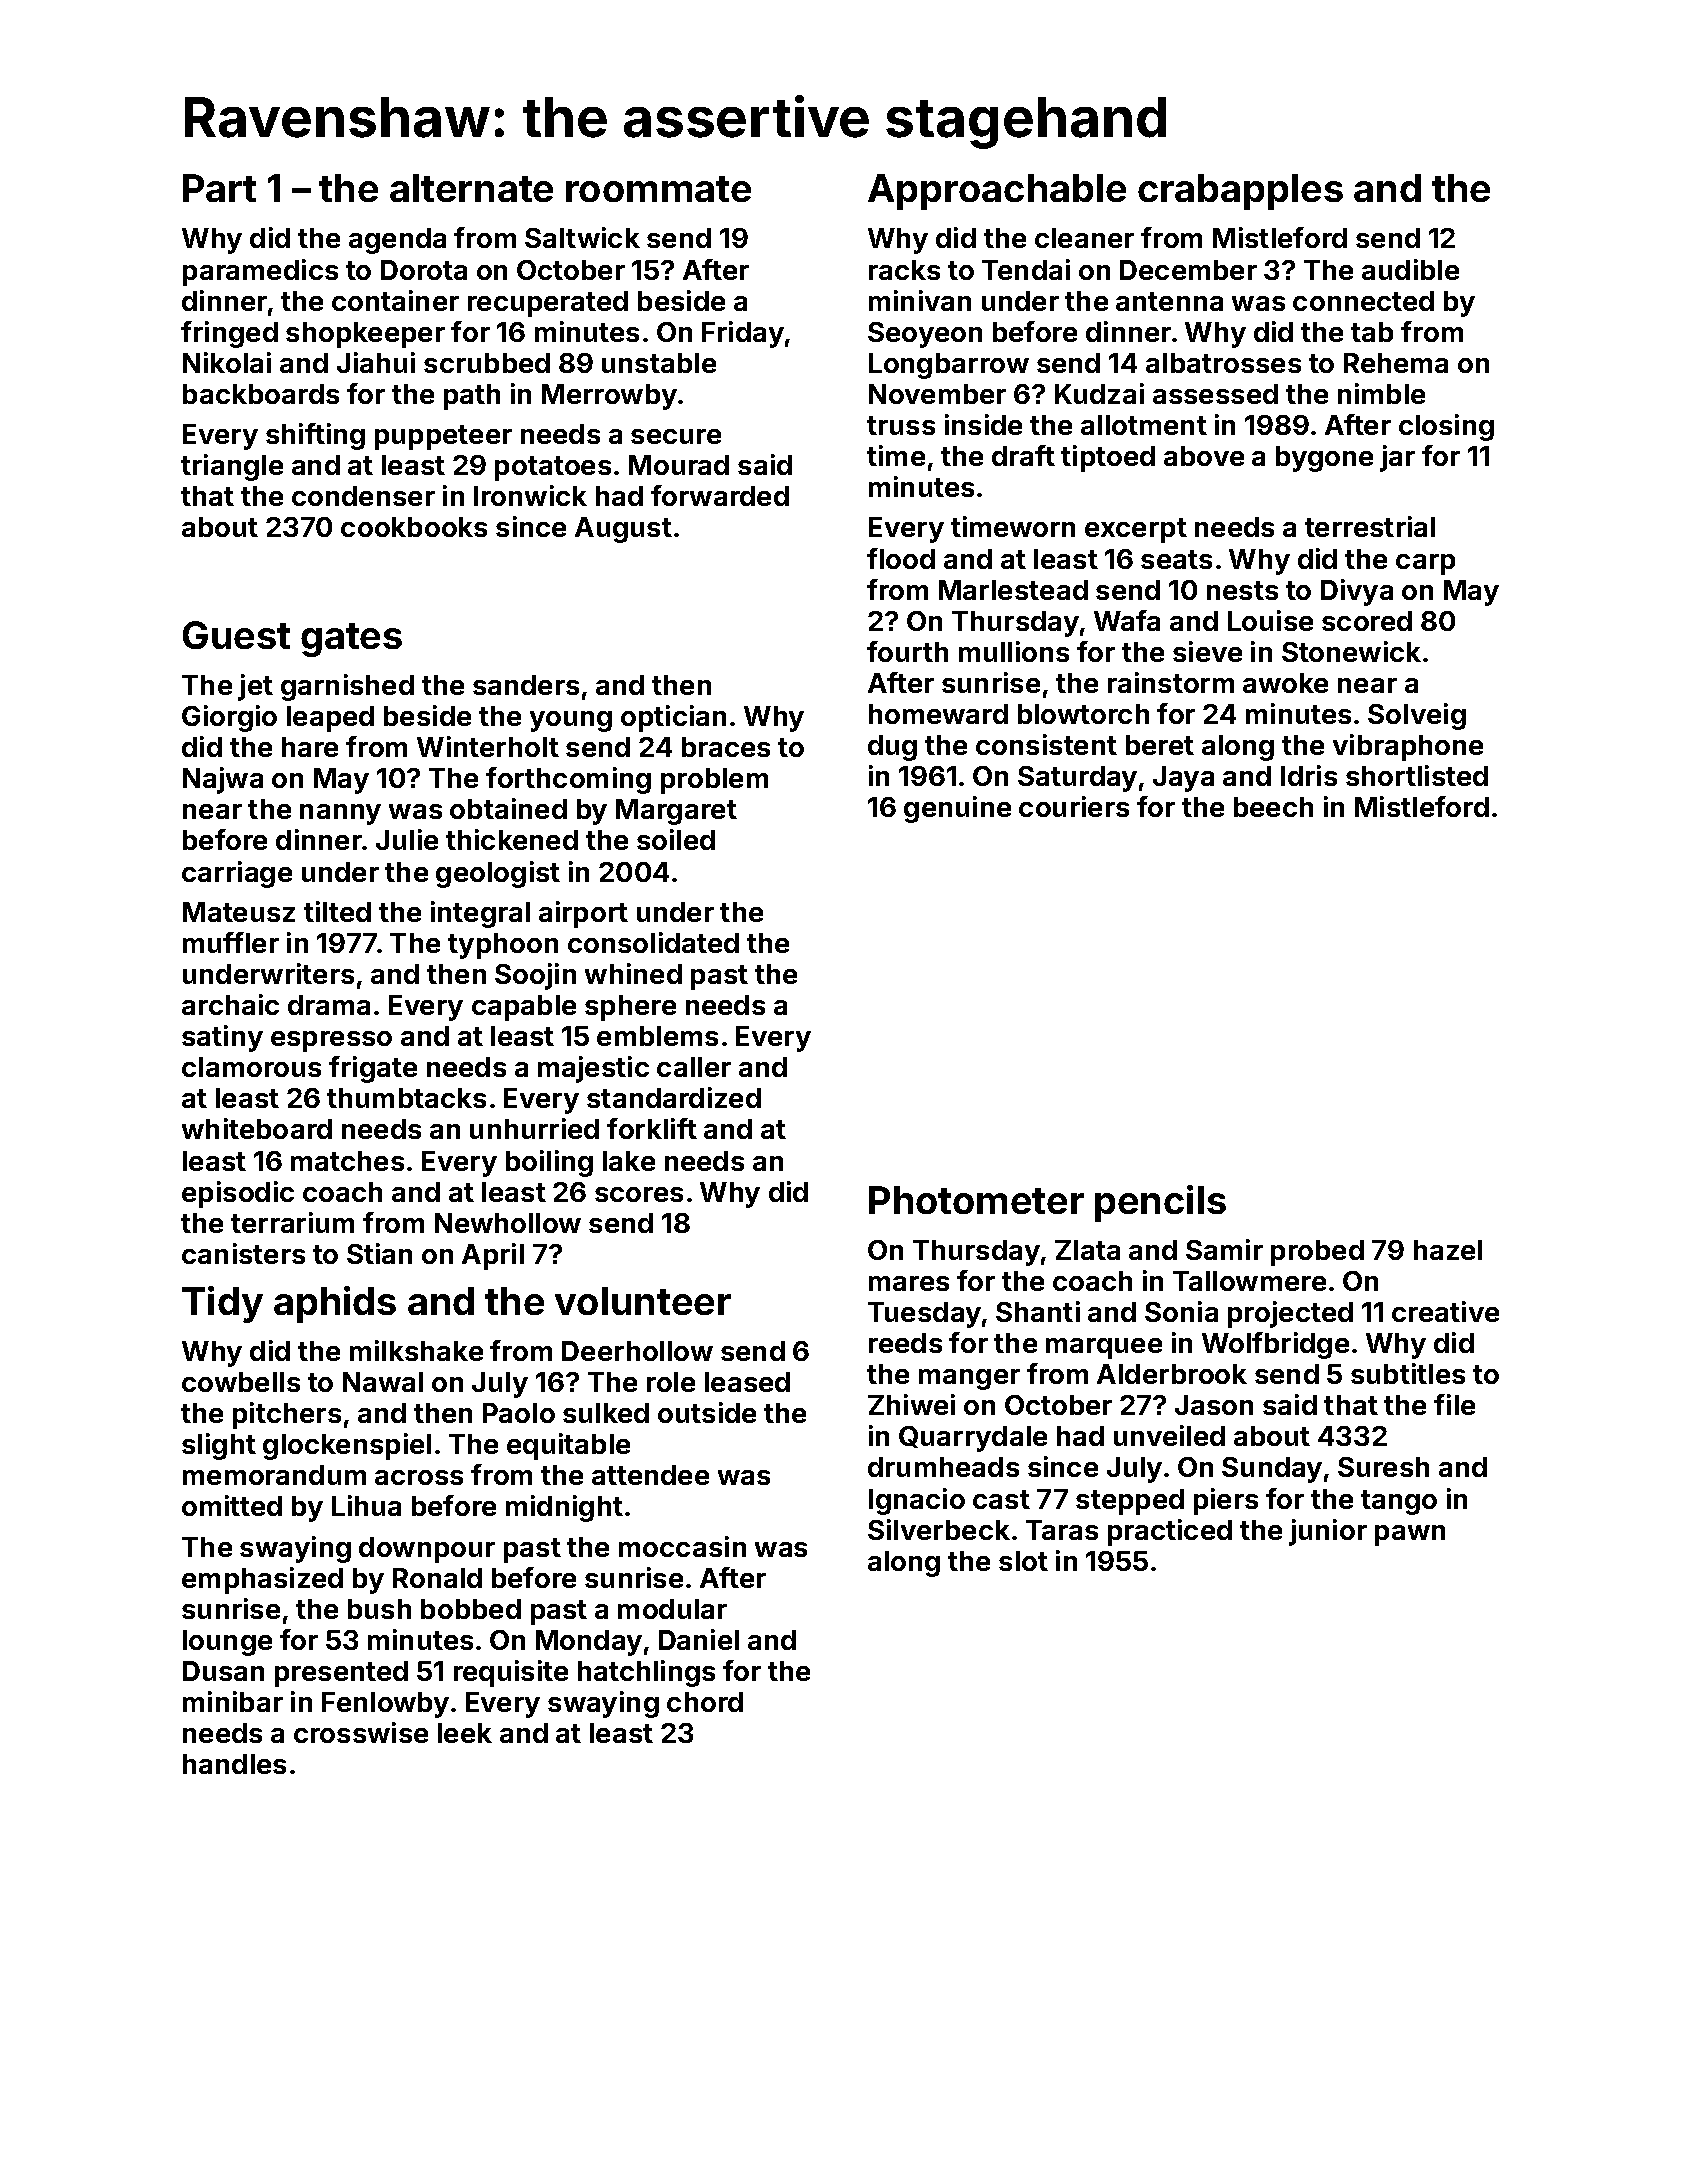 This document has width=1683, height=2178. Describe the element at coordinates (227, 362) in the document. I see `Nikolai` at that location.
